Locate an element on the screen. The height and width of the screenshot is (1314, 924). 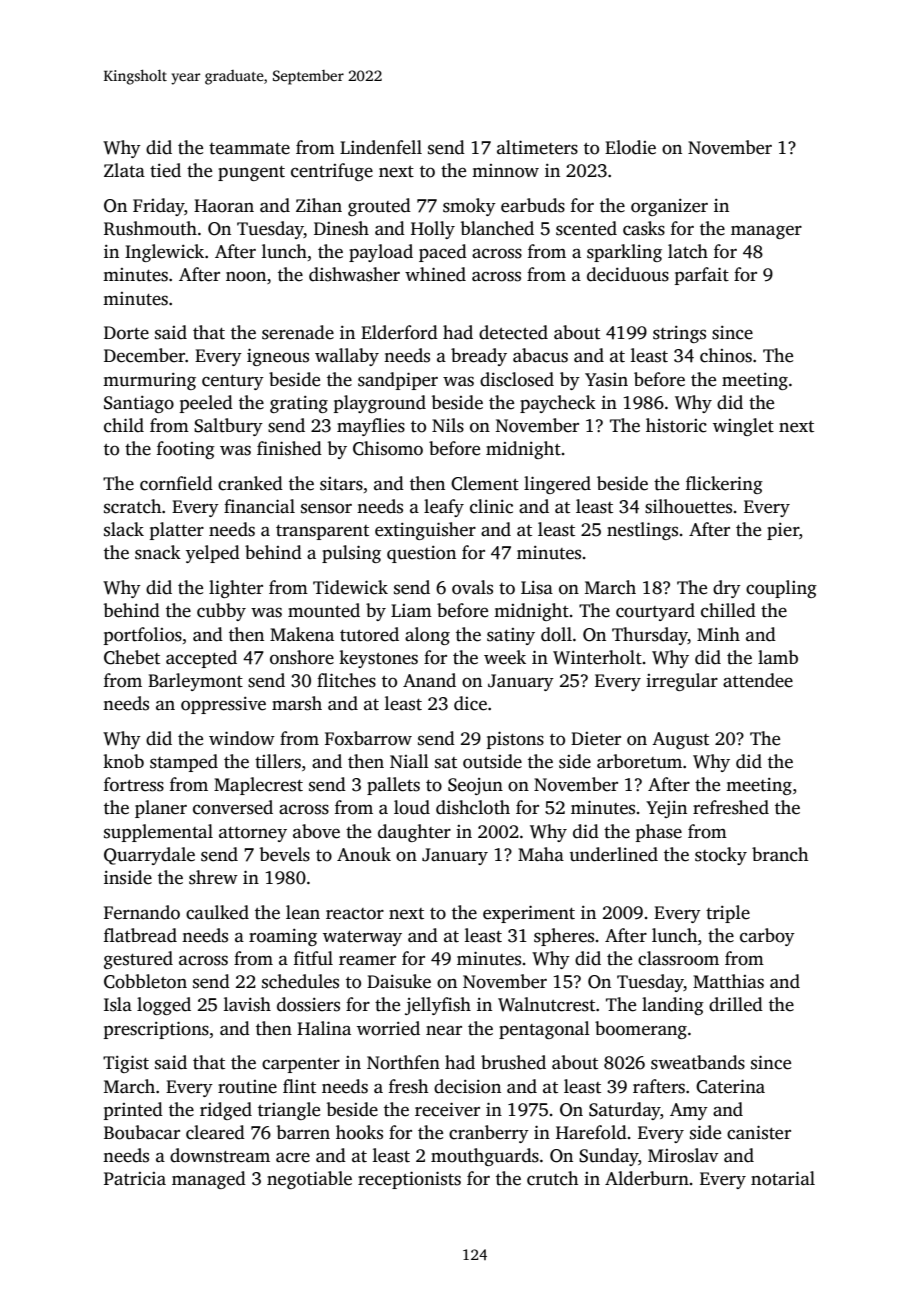
jellyfish is located at coordinates (438, 1006).
